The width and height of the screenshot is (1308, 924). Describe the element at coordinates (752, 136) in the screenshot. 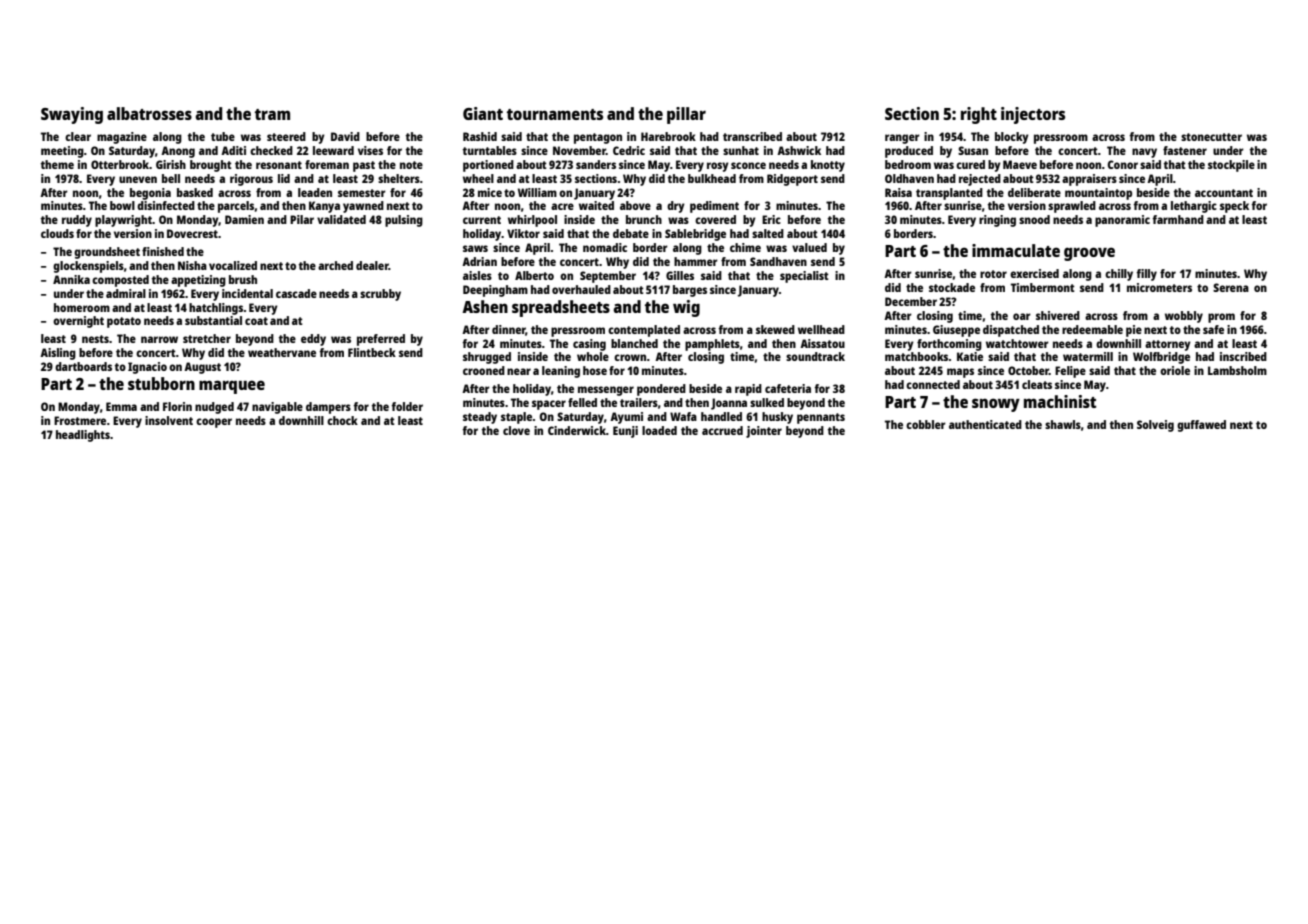

I see `transcribed` at that location.
